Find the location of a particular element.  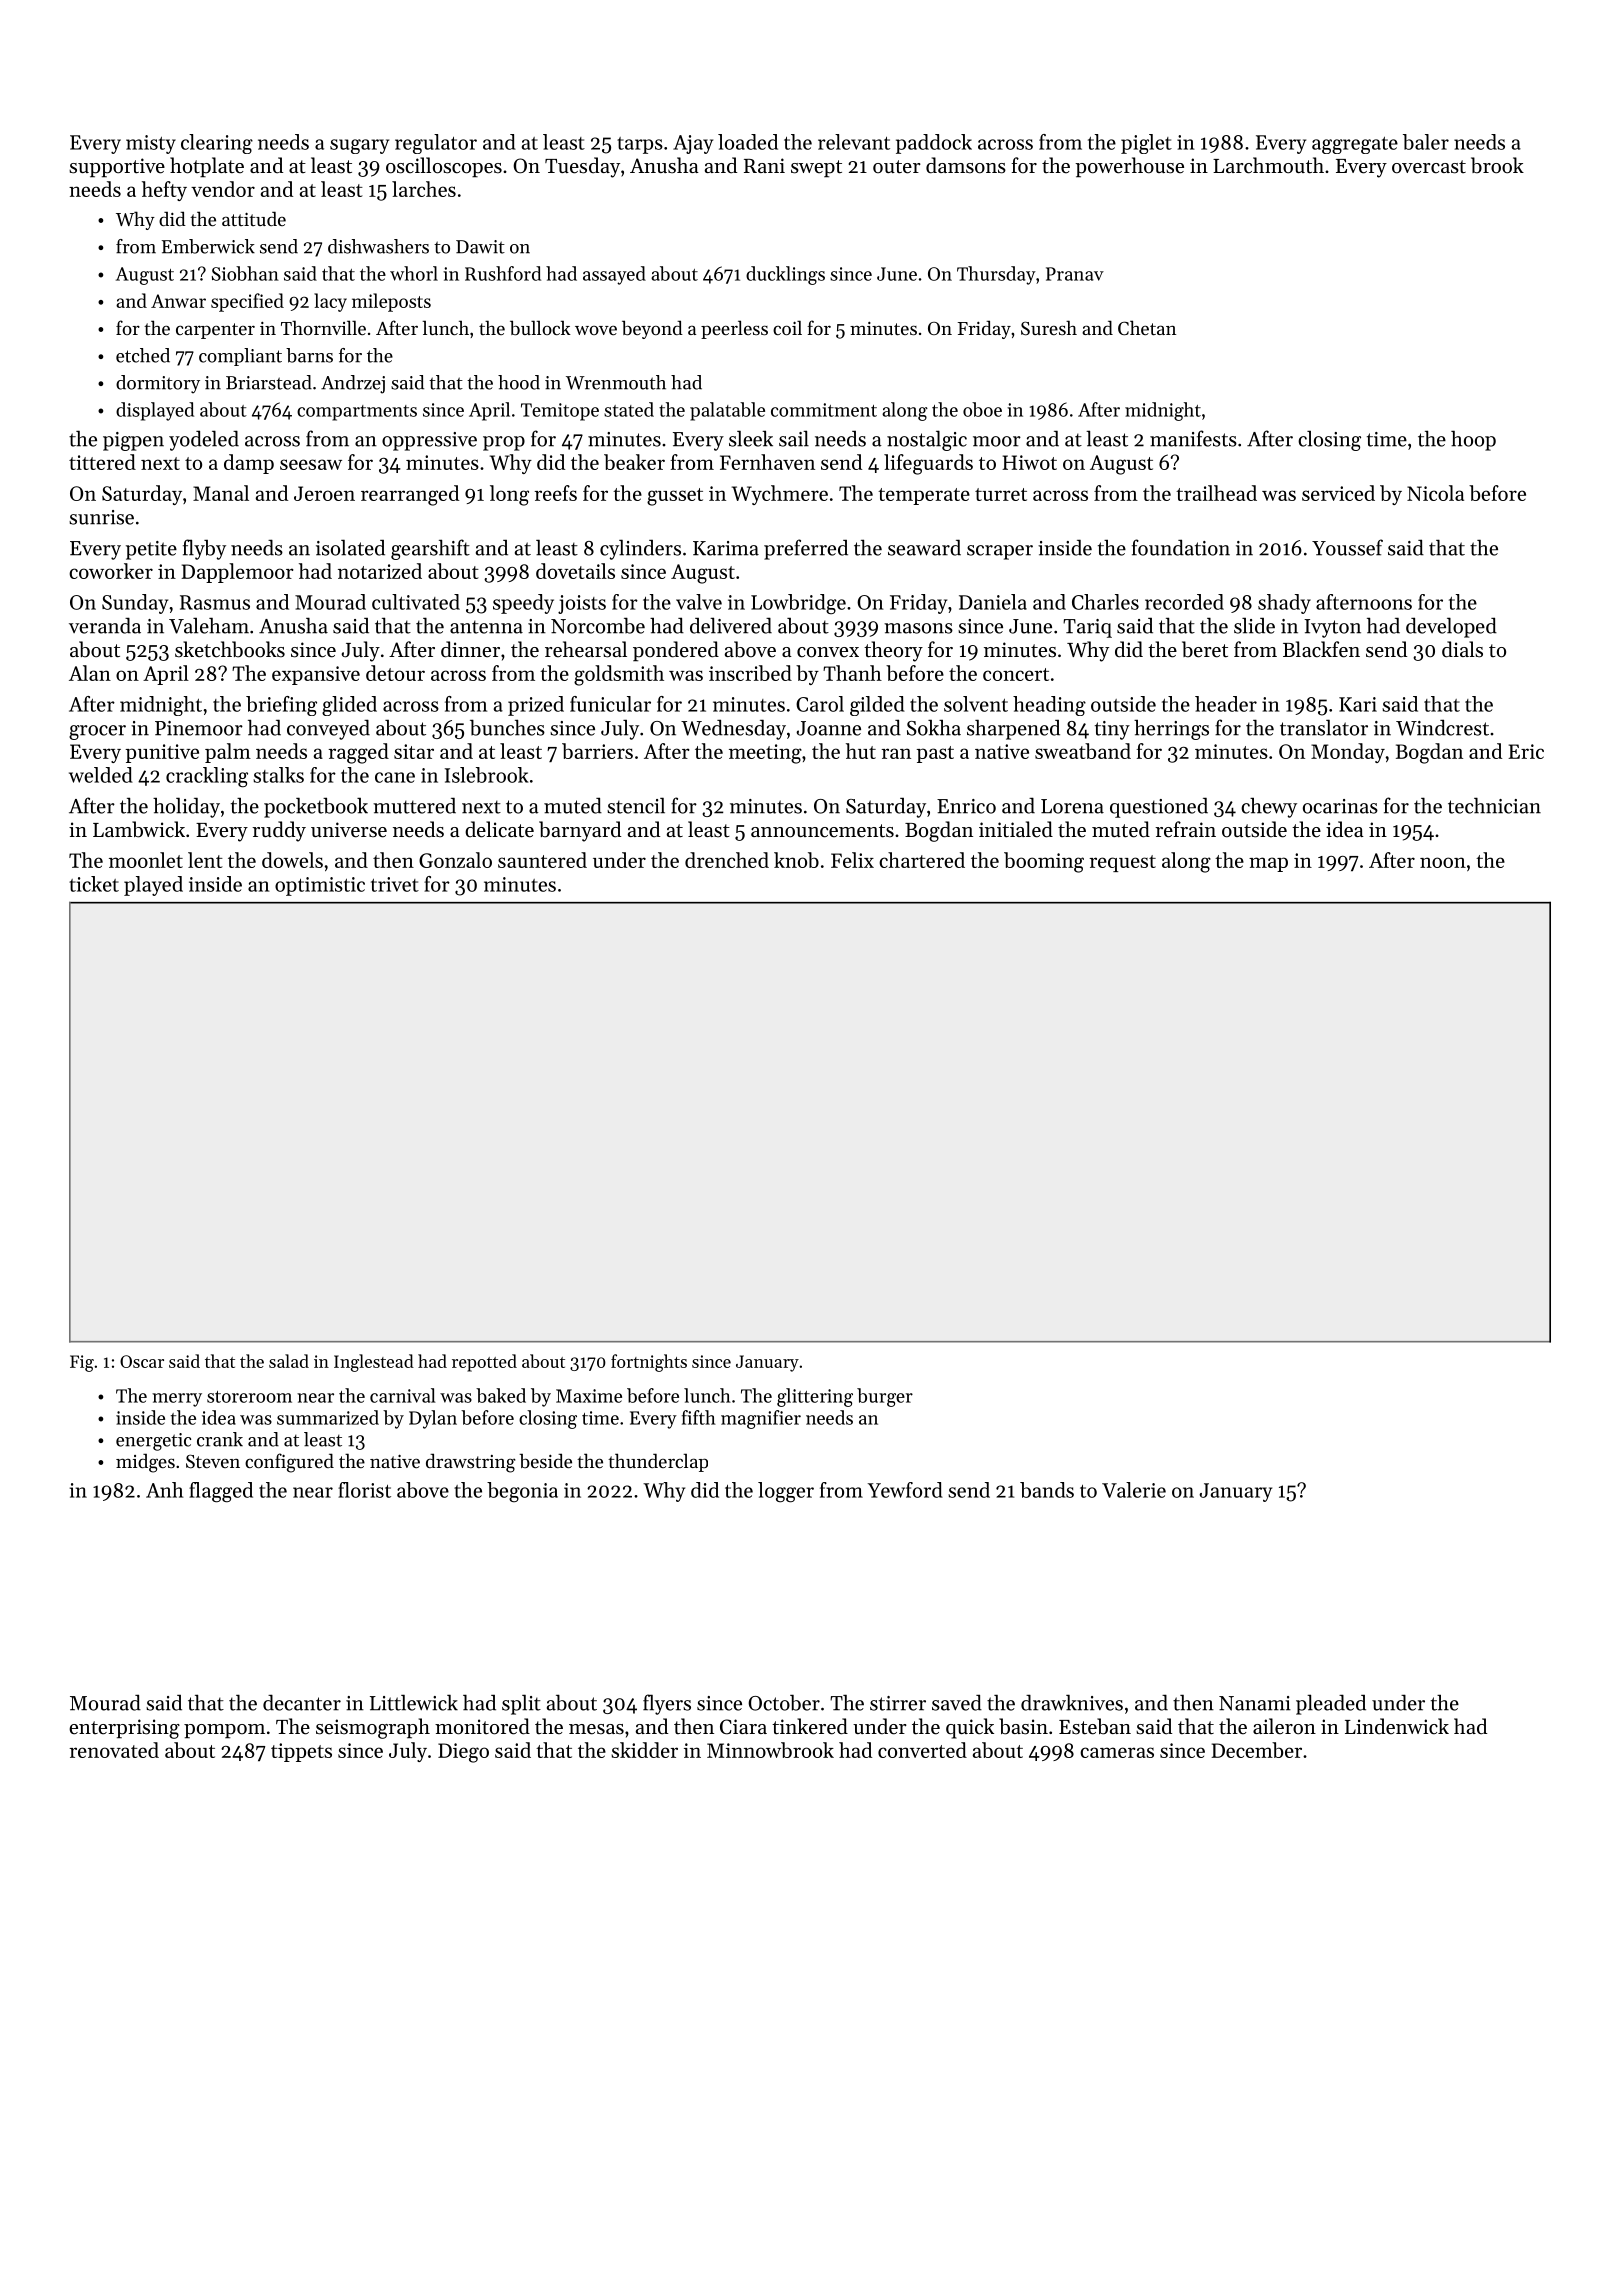

booming is located at coordinates (1044, 862).
